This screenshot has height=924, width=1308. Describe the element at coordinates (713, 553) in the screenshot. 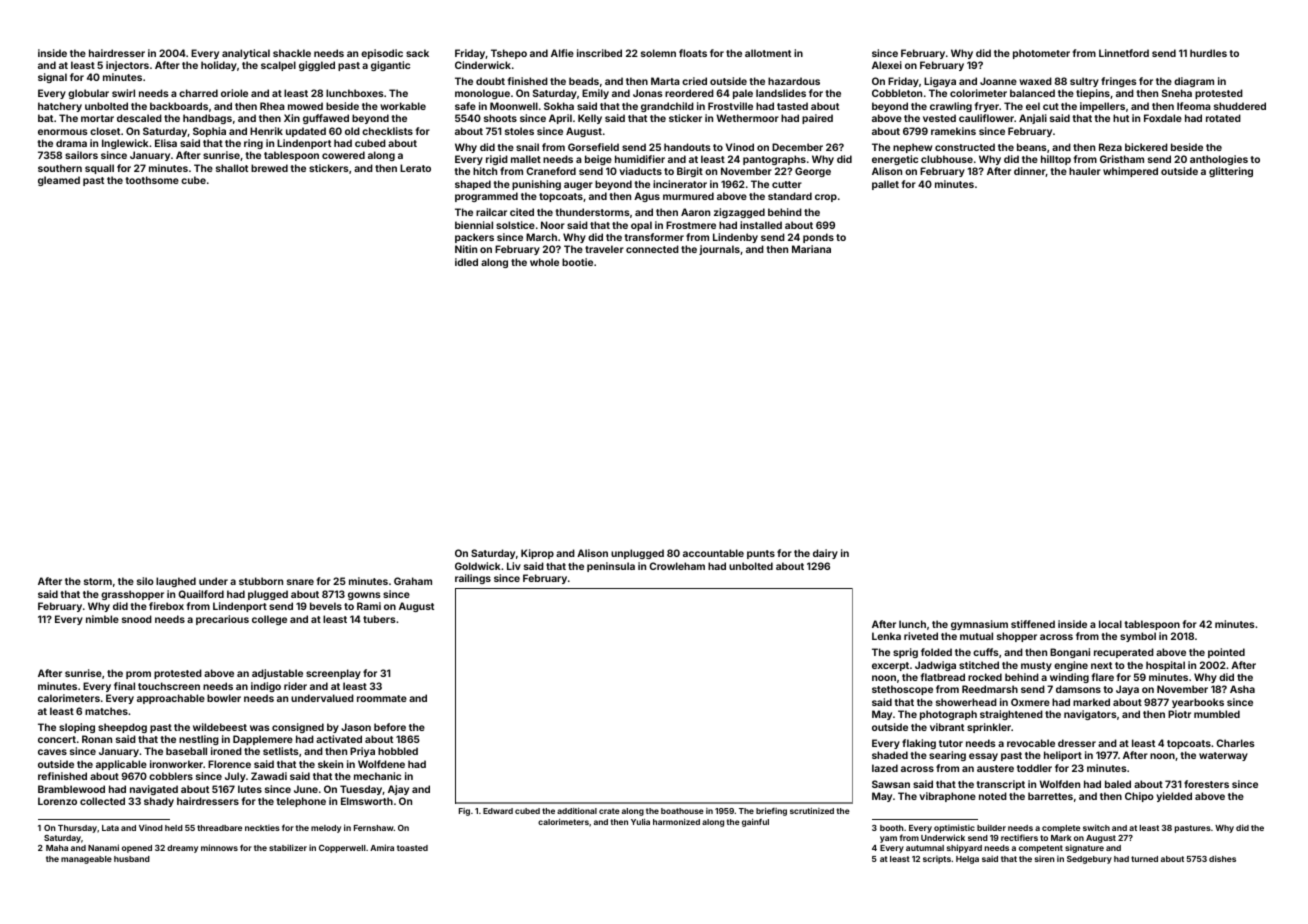

I see `accountable` at that location.
